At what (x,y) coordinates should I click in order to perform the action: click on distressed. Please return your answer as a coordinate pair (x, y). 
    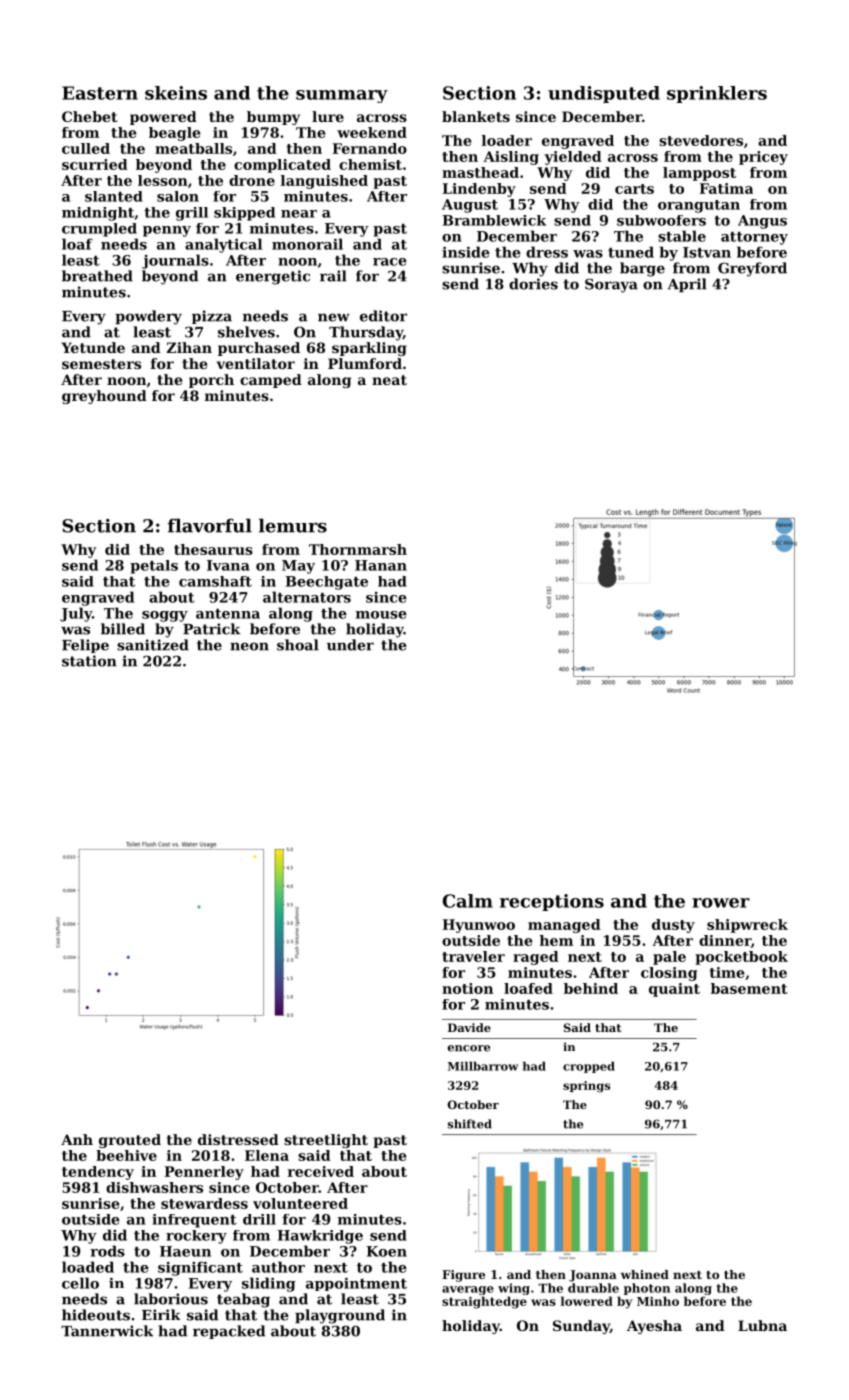
    Looking at the image, I should click on (238, 1139).
